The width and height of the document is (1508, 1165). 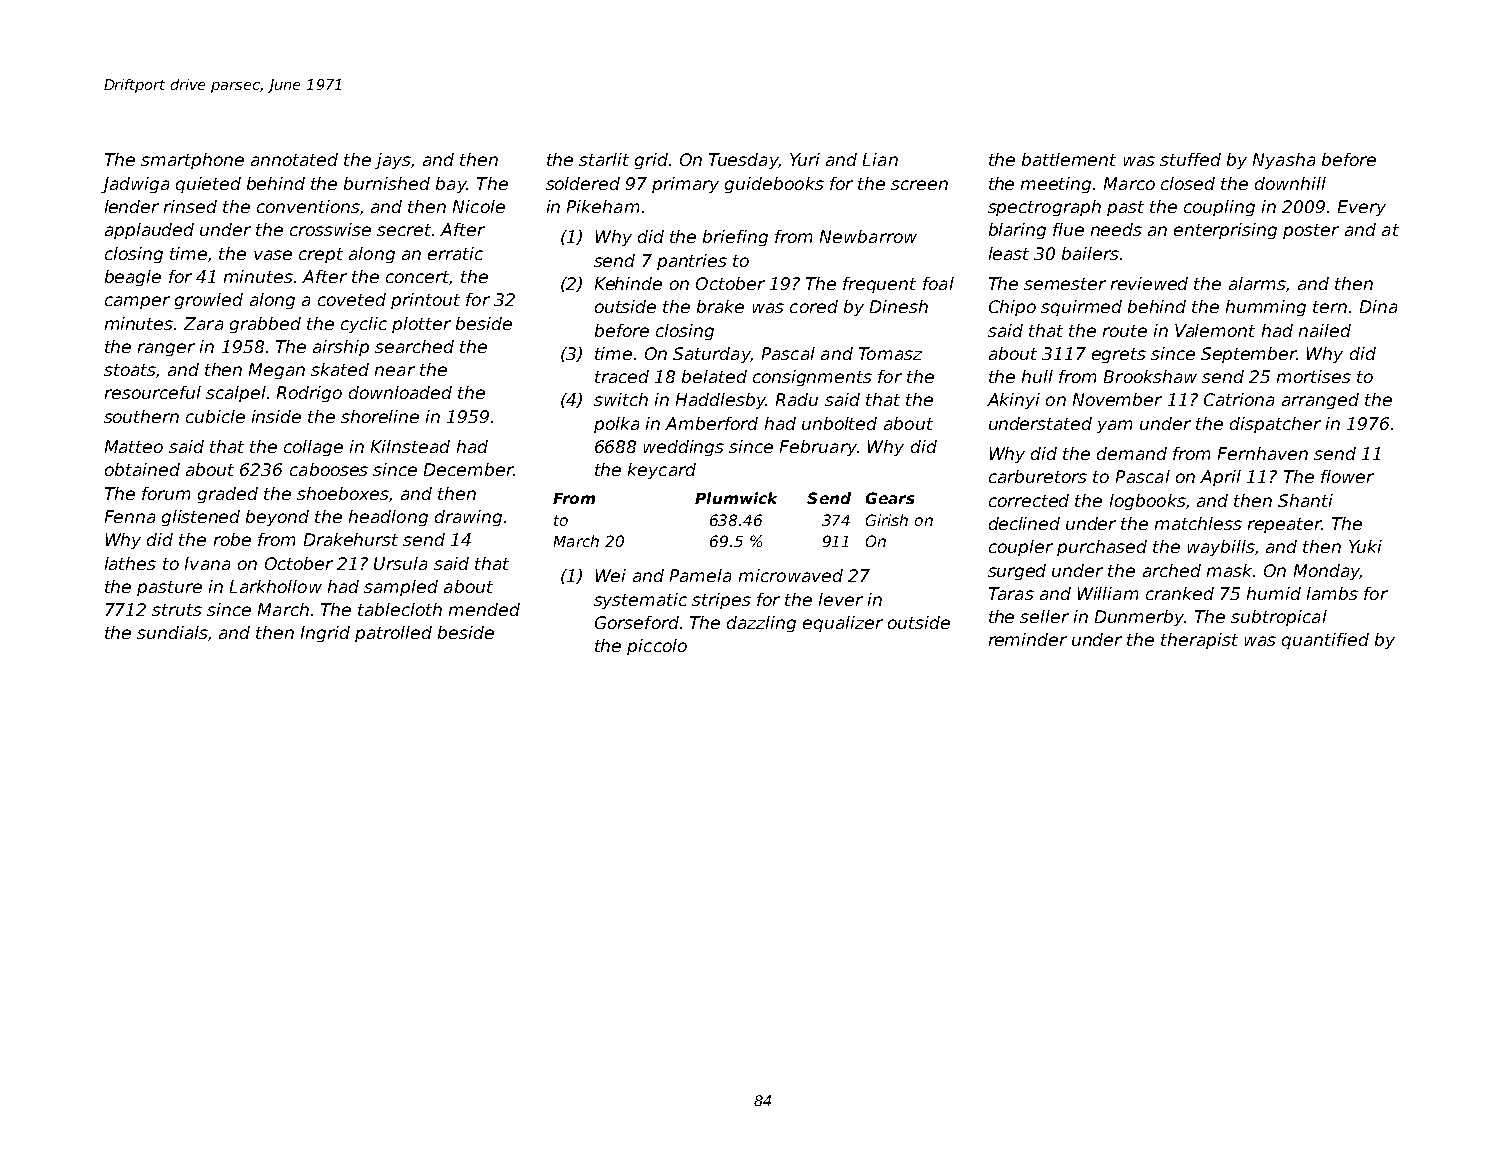 I want to click on glistened, so click(x=201, y=518).
